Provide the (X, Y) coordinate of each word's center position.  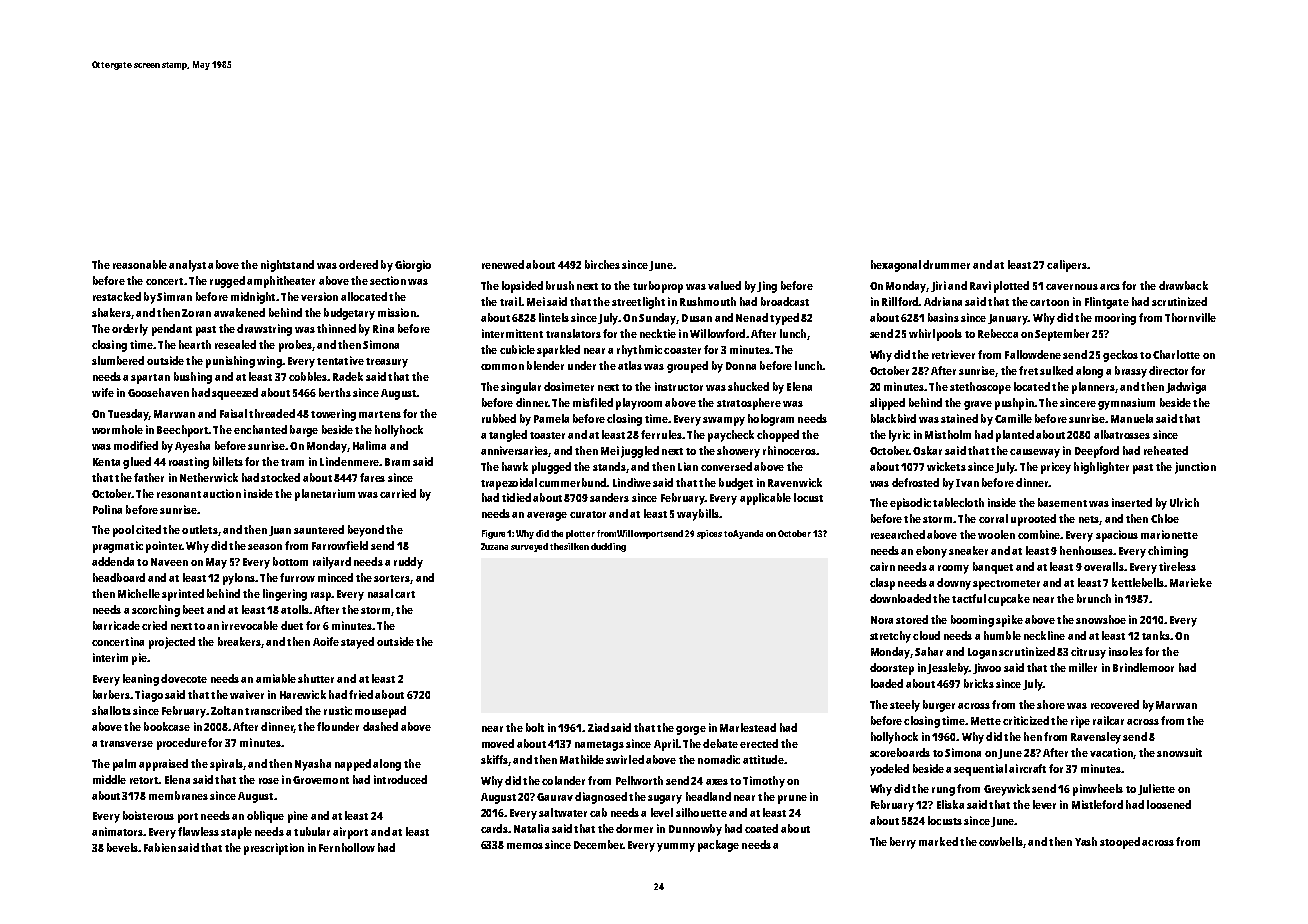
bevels (122, 847)
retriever (953, 354)
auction (222, 493)
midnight (253, 298)
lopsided (522, 287)
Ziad (598, 727)
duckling (608, 547)
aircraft (1027, 768)
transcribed (273, 710)
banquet (993, 568)
